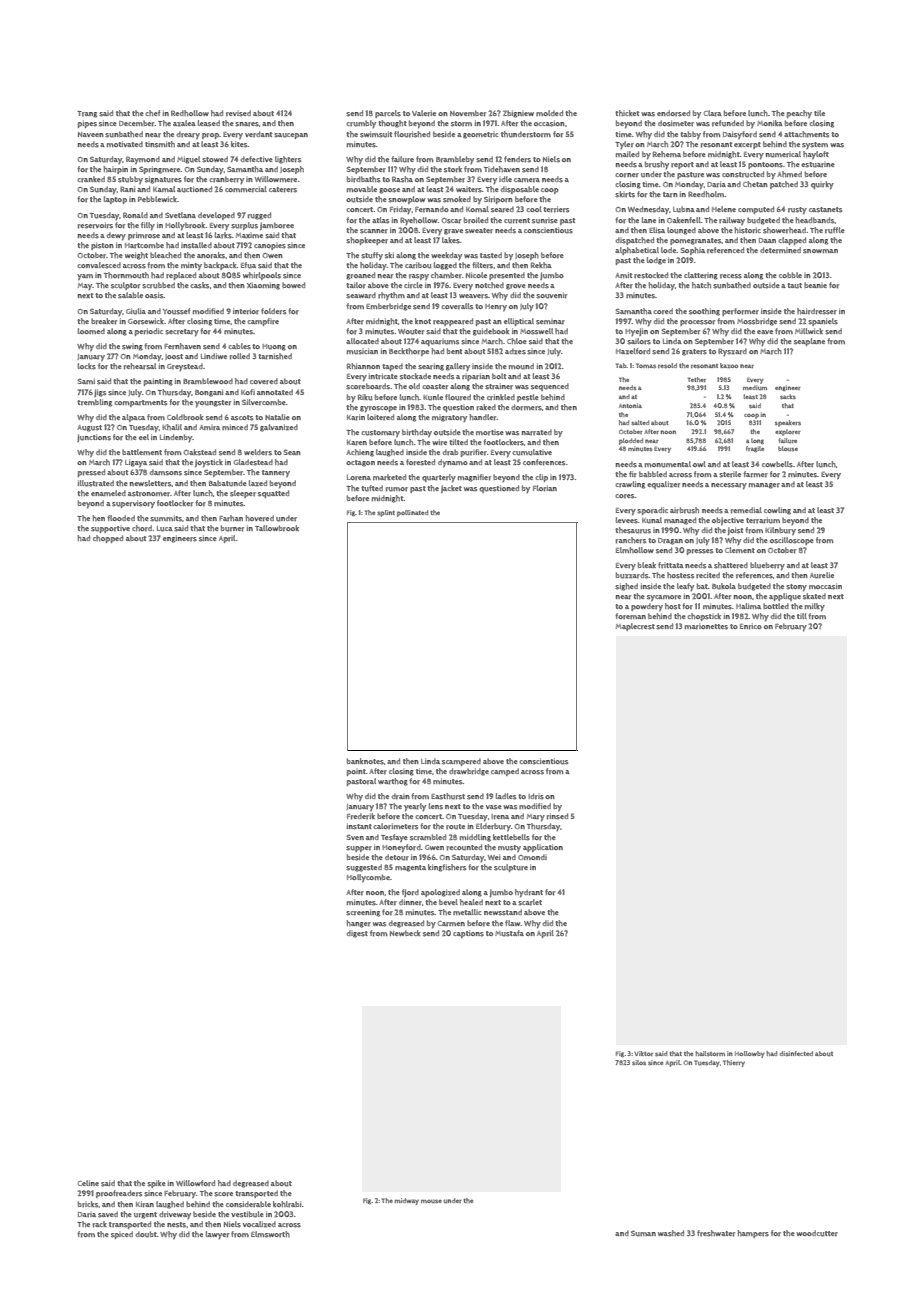  Describe the element at coordinates (697, 379) in the screenshot. I see `Tether` at that location.
